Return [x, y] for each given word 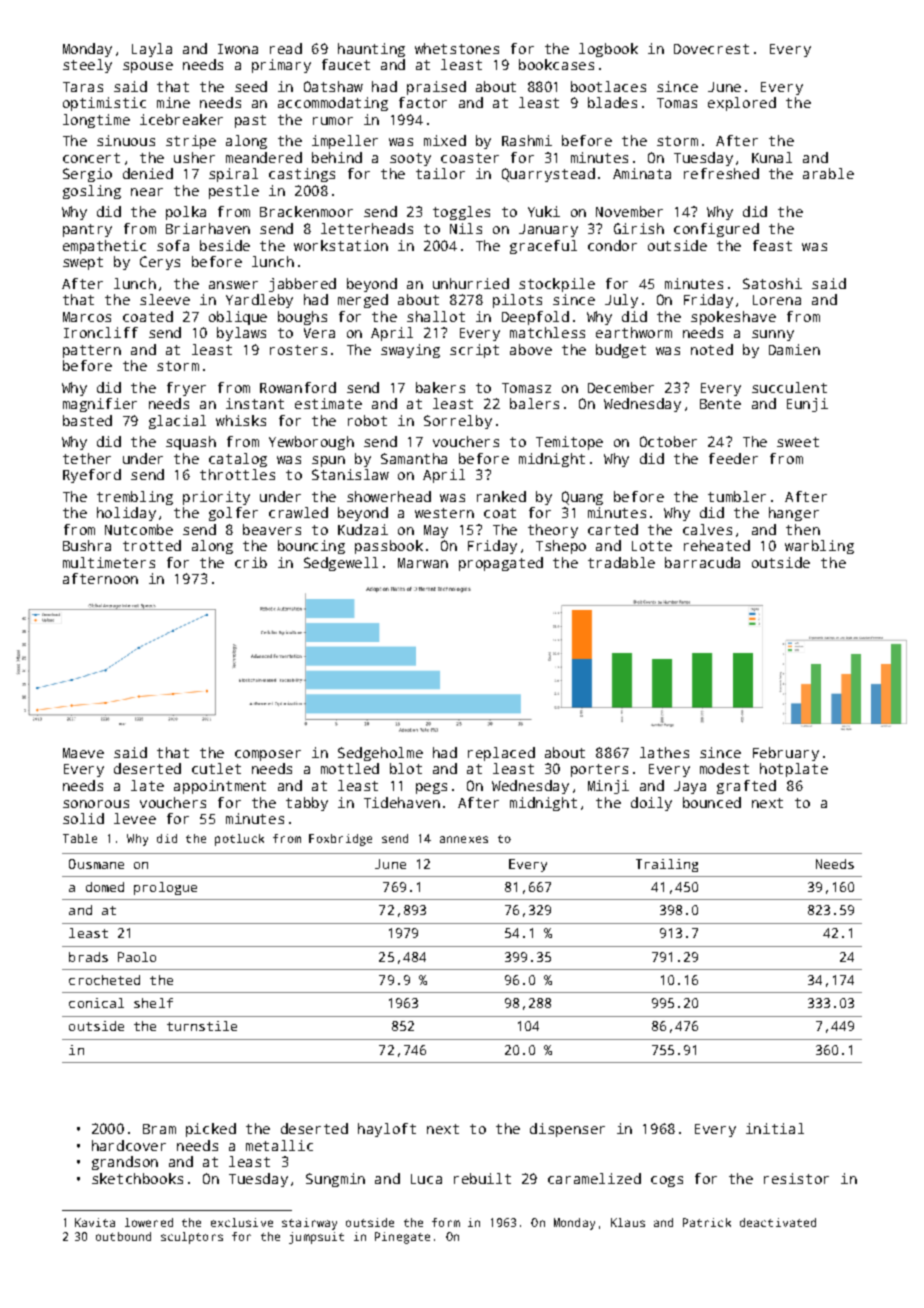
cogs [667, 1181]
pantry [87, 230]
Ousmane [96, 864]
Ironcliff [101, 332]
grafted [746, 787]
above [531, 349]
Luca [426, 1179]
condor [612, 245]
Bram [159, 1129]
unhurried [471, 283]
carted [613, 529]
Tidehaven [402, 802]
